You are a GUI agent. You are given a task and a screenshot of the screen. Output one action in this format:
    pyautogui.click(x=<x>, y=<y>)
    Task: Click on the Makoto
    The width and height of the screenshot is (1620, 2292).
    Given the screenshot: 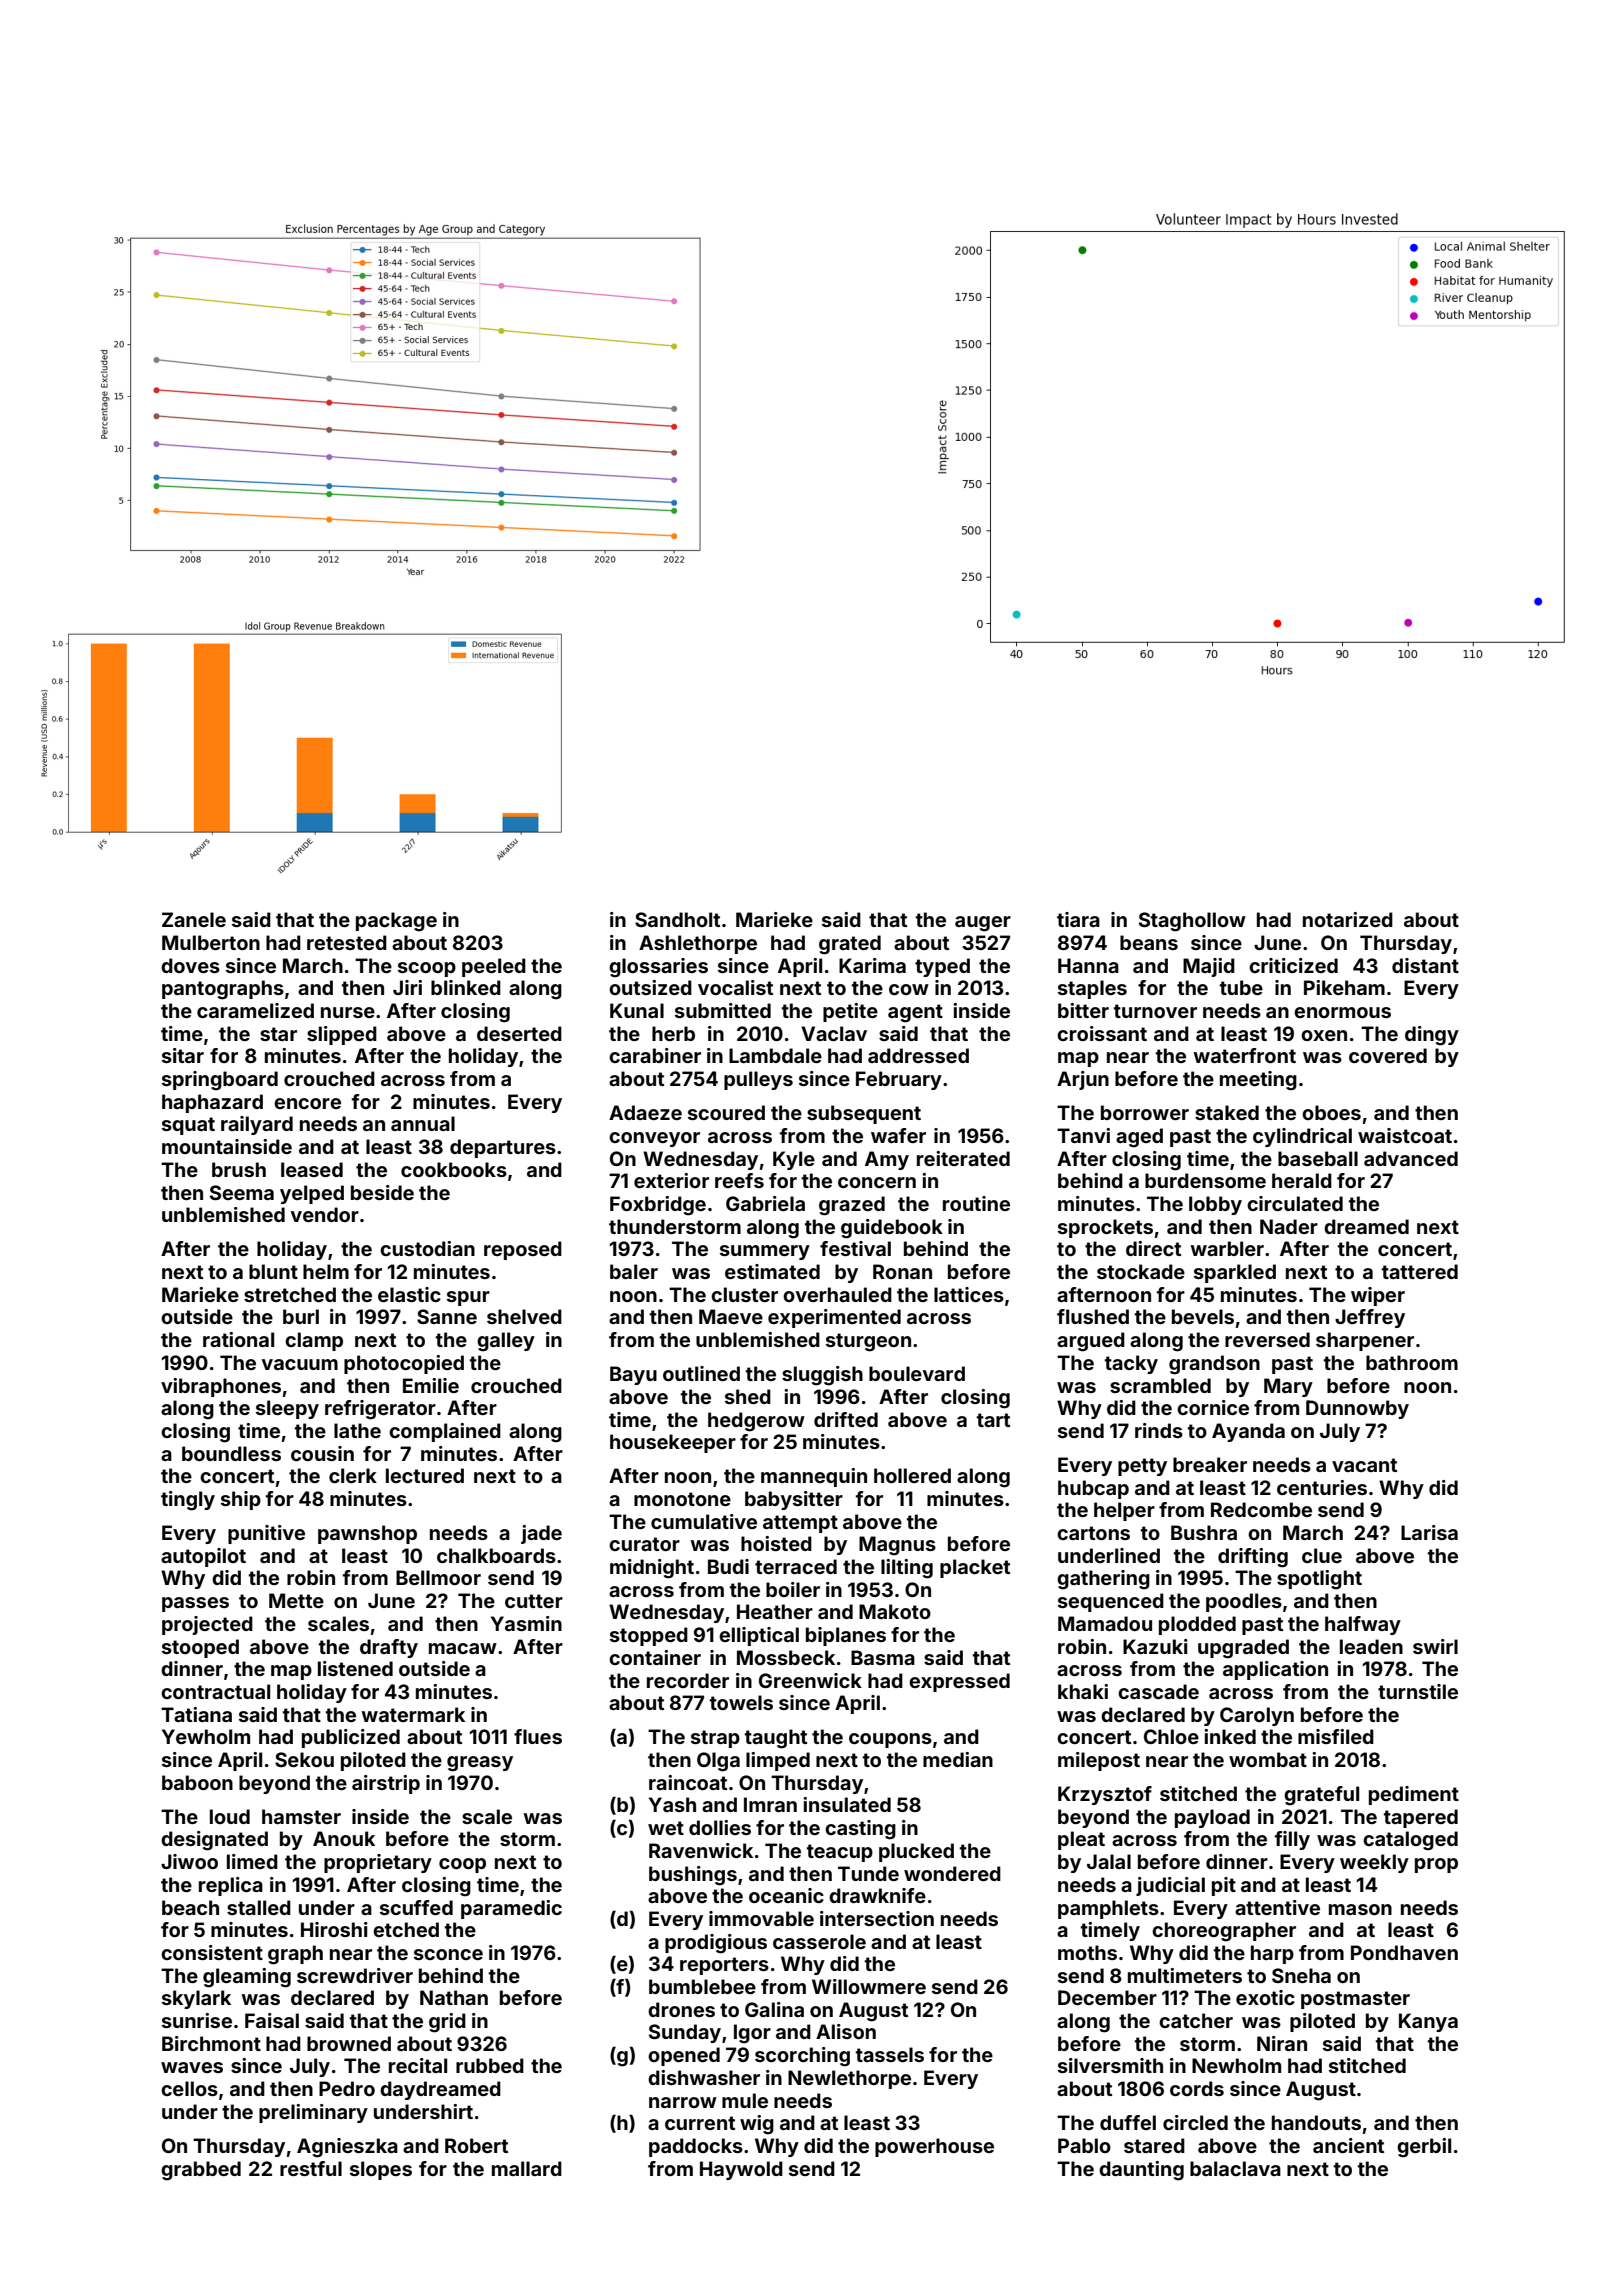 What is the action you would take?
    pyautogui.click(x=895, y=1611)
